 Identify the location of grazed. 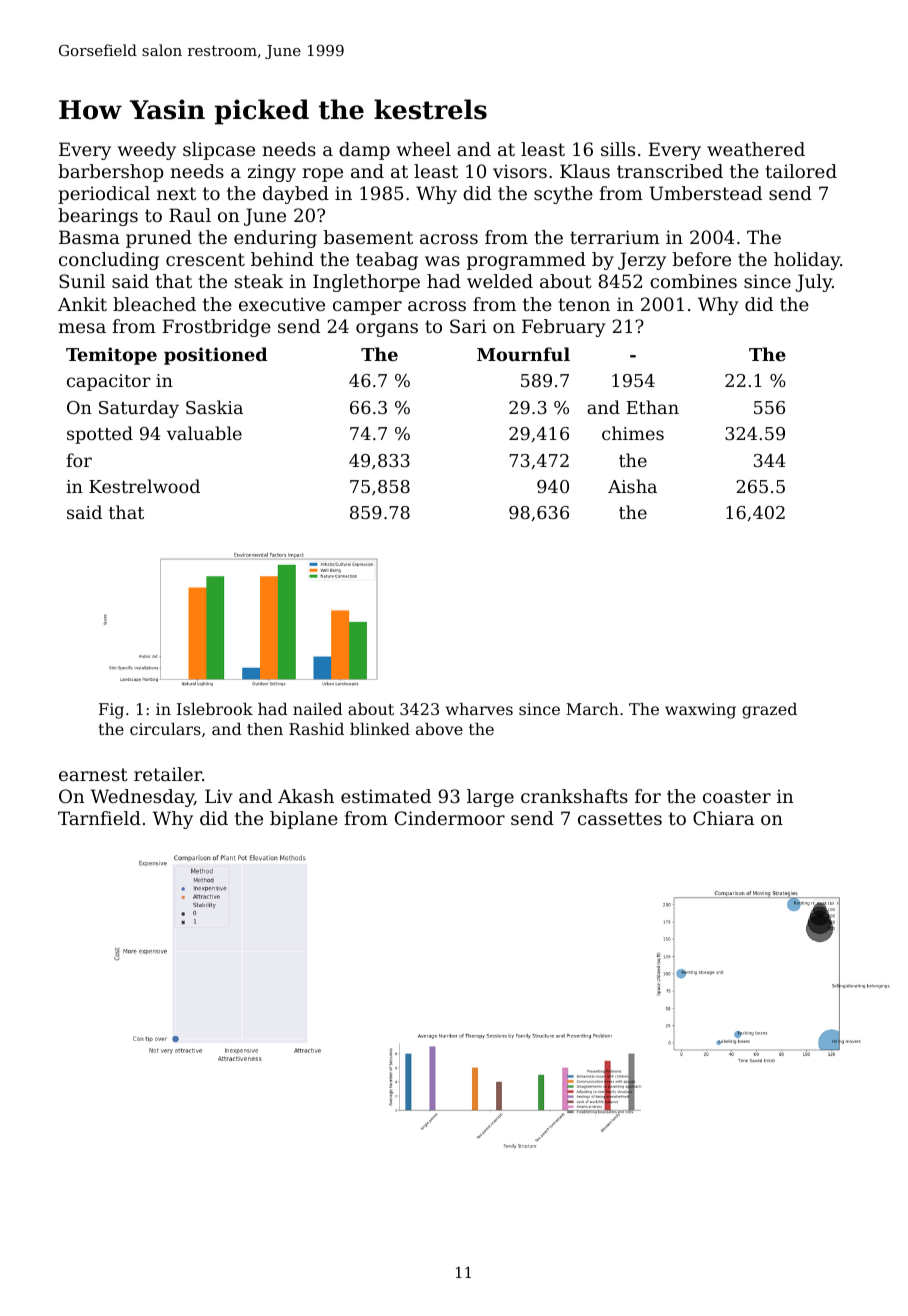
(769, 711).
